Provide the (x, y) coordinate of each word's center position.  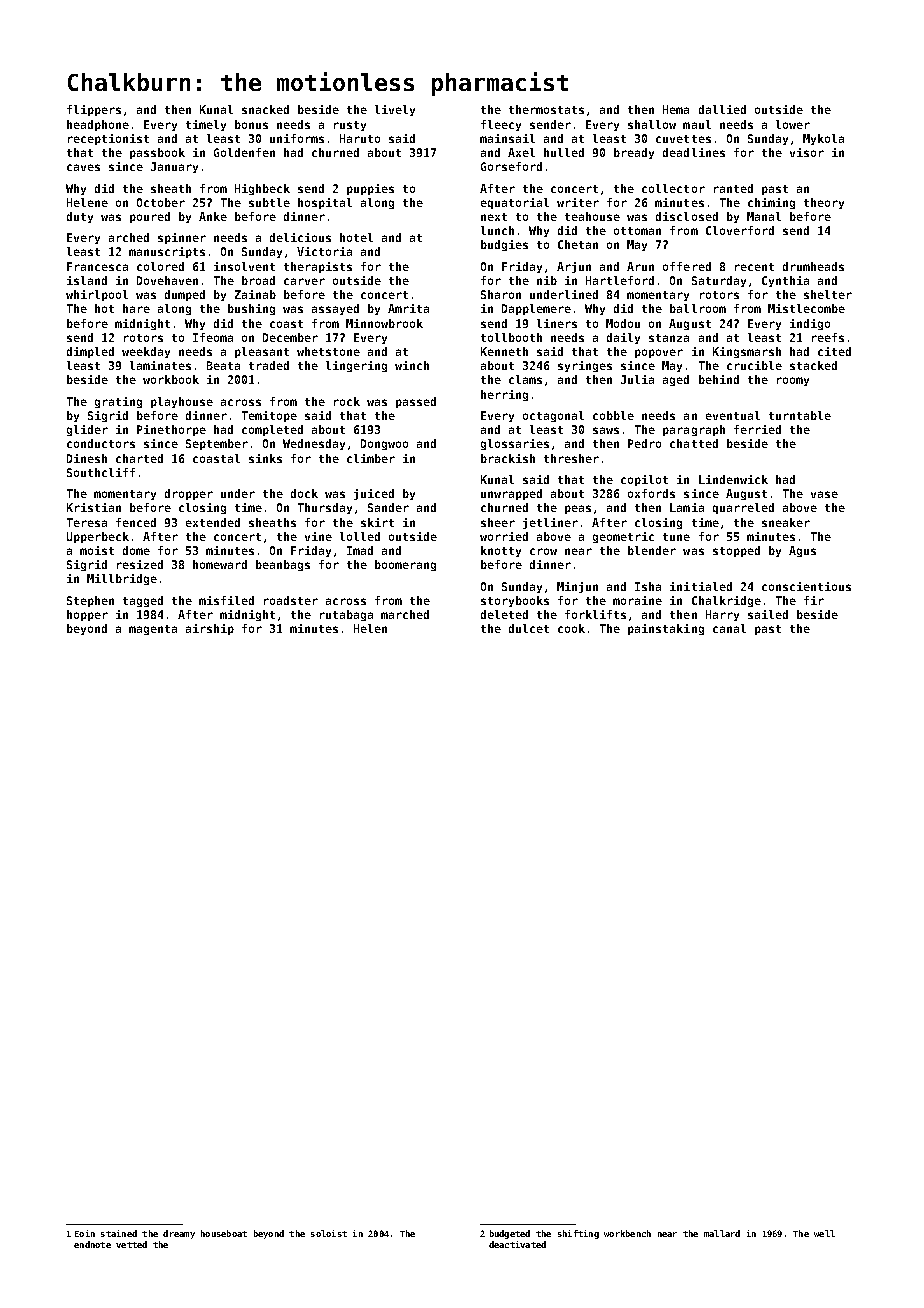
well (824, 1233)
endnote (92, 1244)
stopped (736, 551)
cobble (613, 415)
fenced (136, 522)
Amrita (408, 308)
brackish (508, 458)
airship (210, 629)
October (161, 202)
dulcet (529, 628)
